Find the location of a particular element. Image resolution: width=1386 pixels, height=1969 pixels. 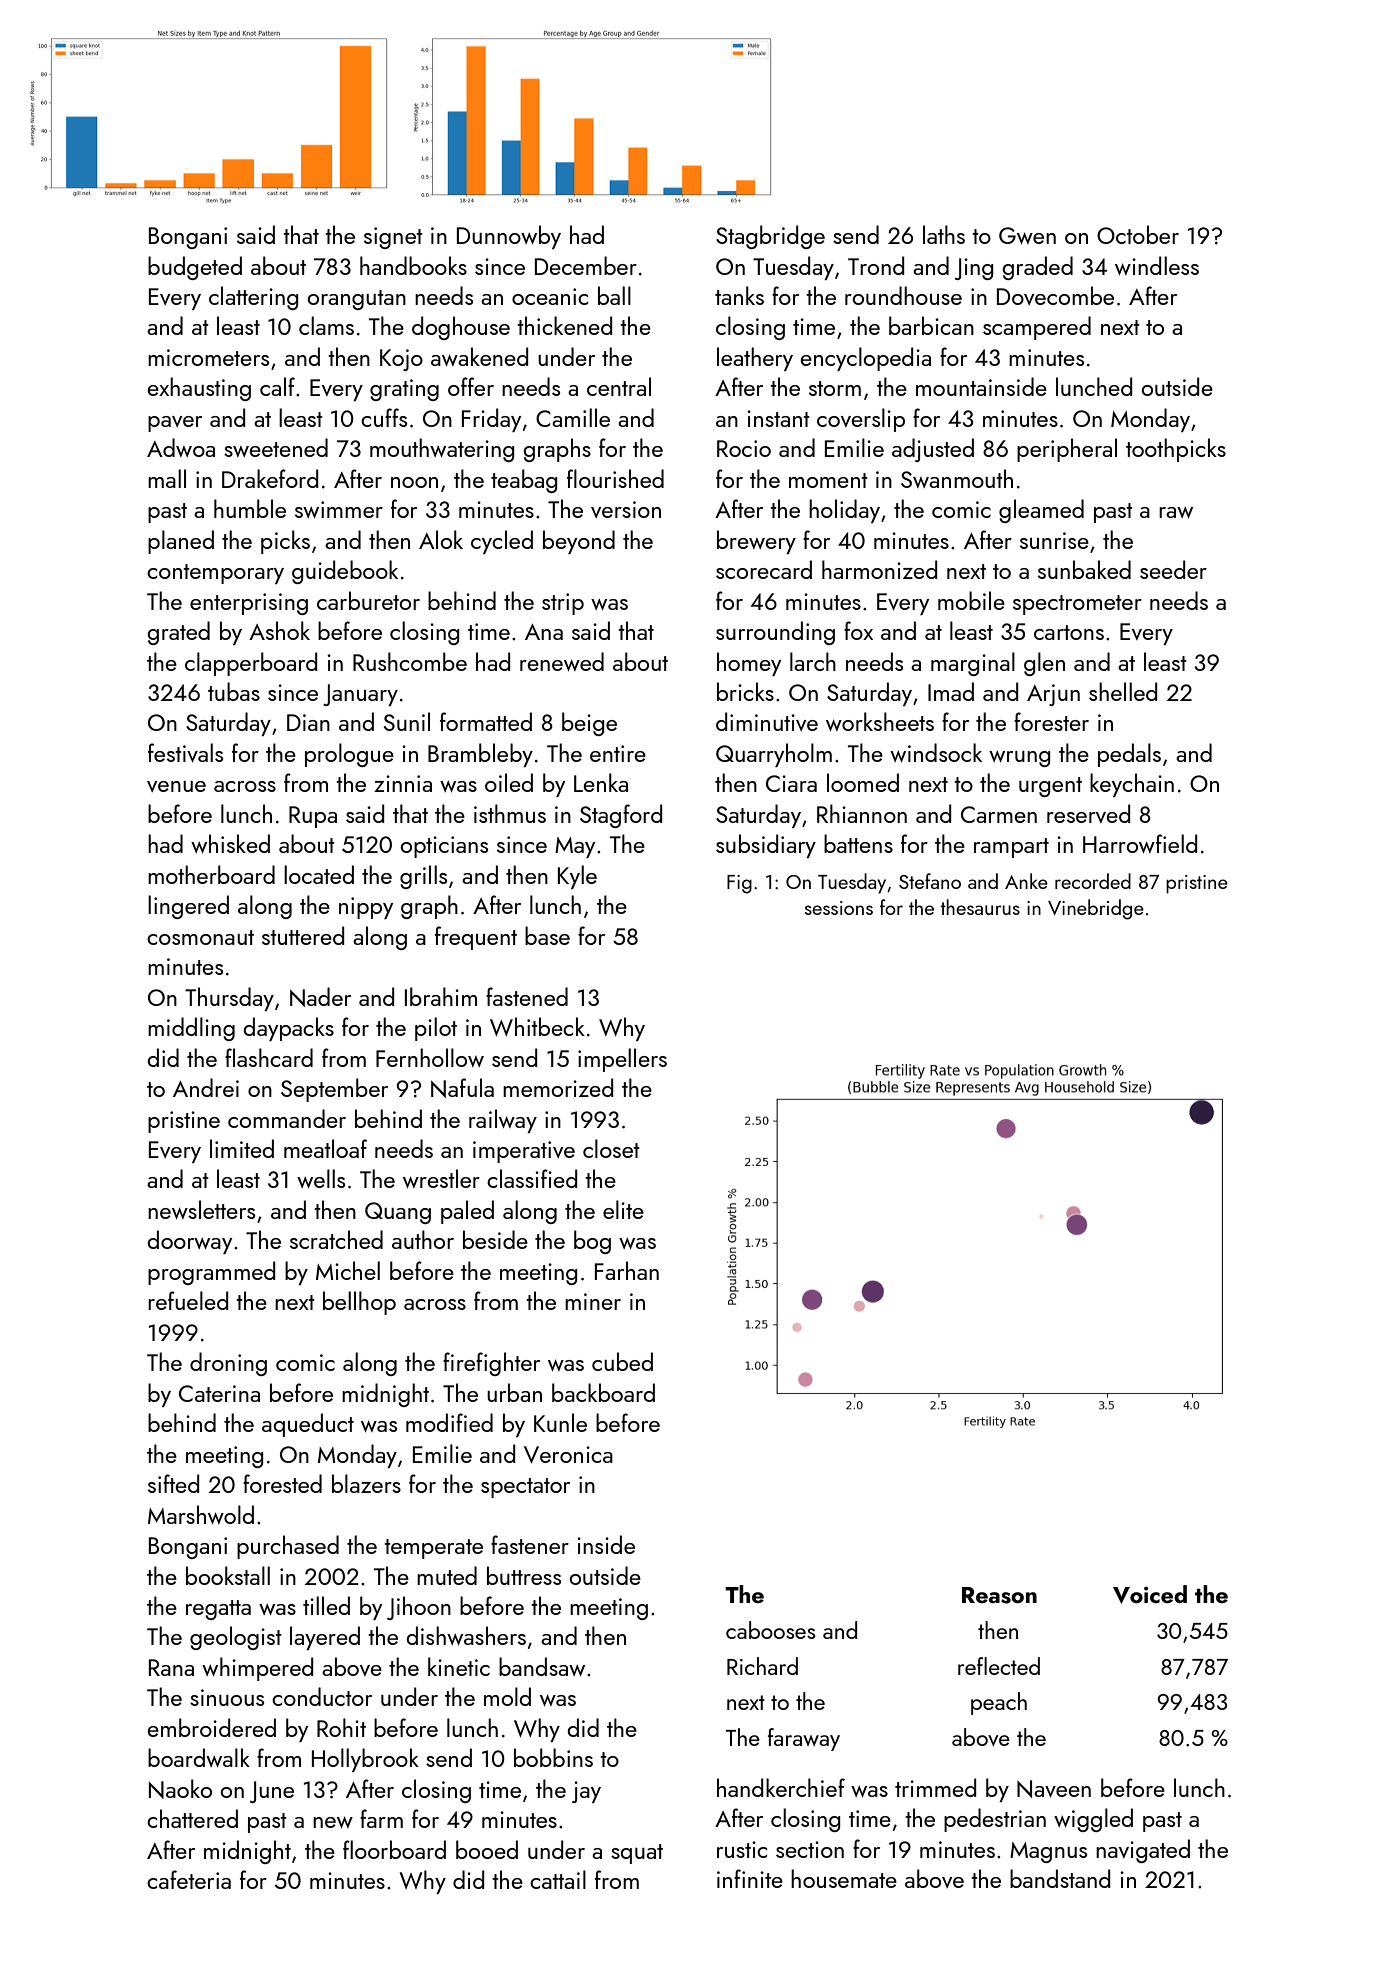

impellers is located at coordinates (622, 1060).
